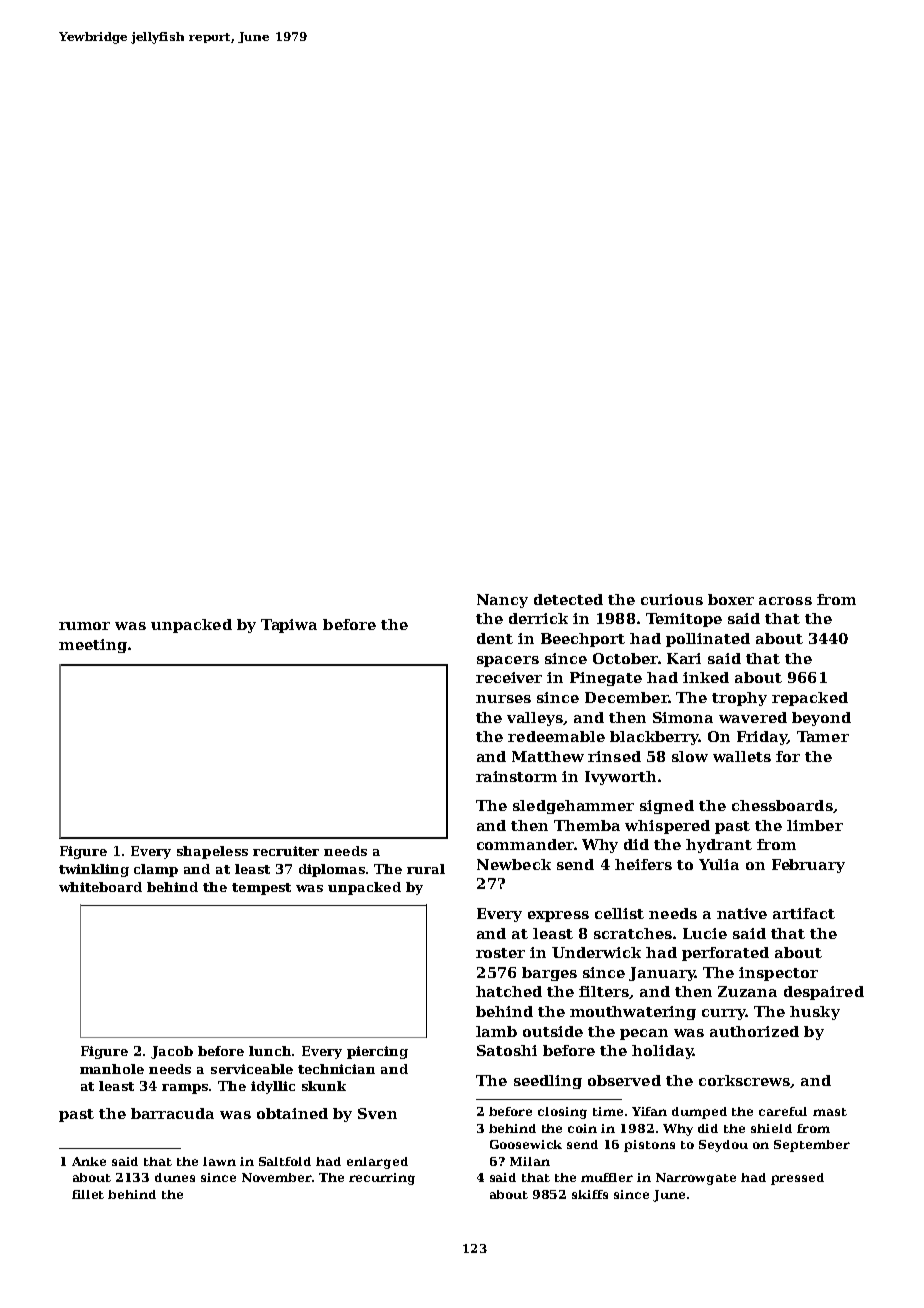  What do you see at coordinates (502, 601) in the image?
I see `Nancy` at bounding box center [502, 601].
